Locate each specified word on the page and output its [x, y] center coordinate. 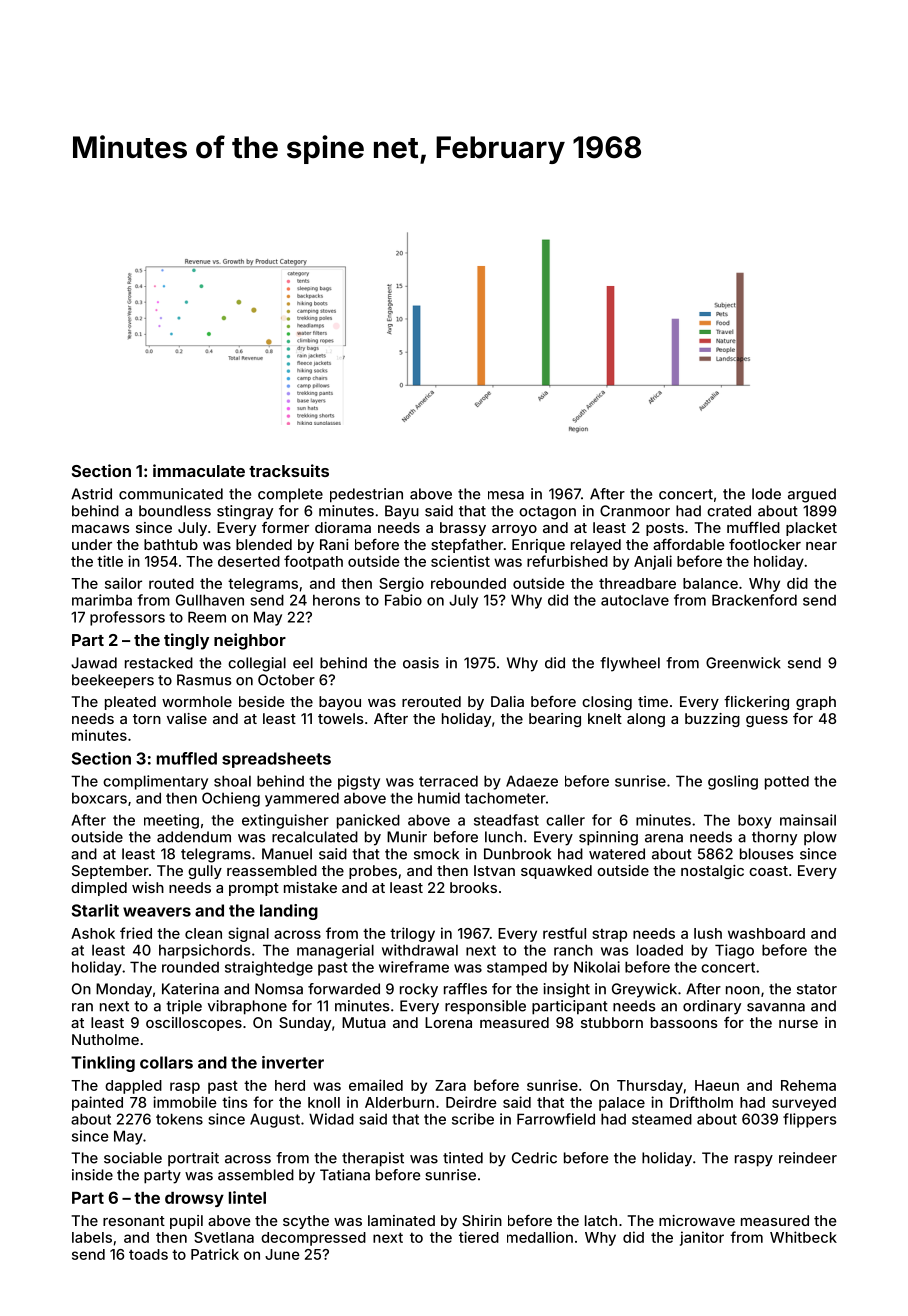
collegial [257, 664]
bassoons [684, 1022]
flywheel [630, 664]
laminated [401, 1220]
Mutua [364, 1022]
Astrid [91, 494]
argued [812, 495]
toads [148, 1254]
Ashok [93, 933]
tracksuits [289, 470]
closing [607, 703]
